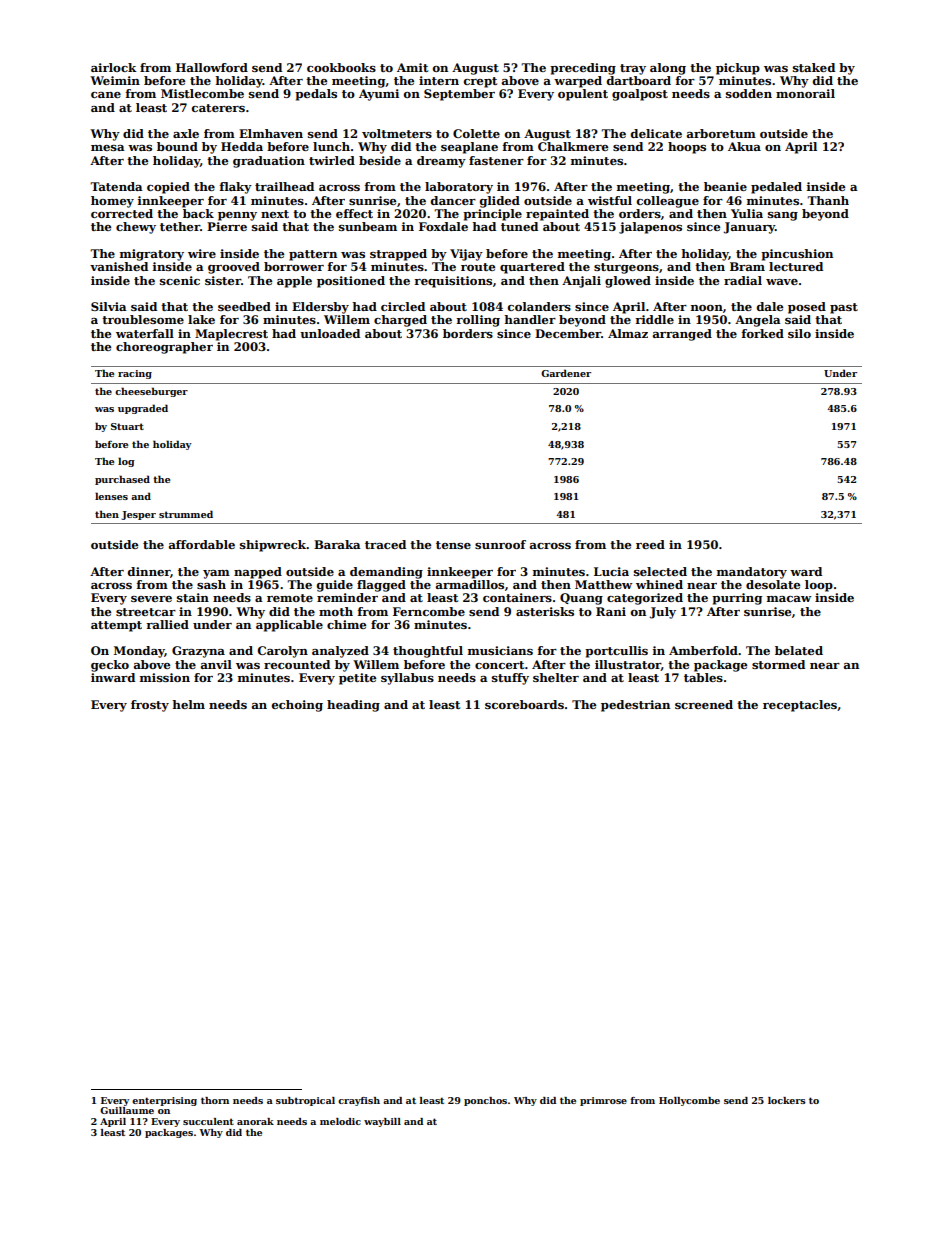 Image resolution: width=952 pixels, height=1233 pixels. I want to click on pickup, so click(738, 69).
